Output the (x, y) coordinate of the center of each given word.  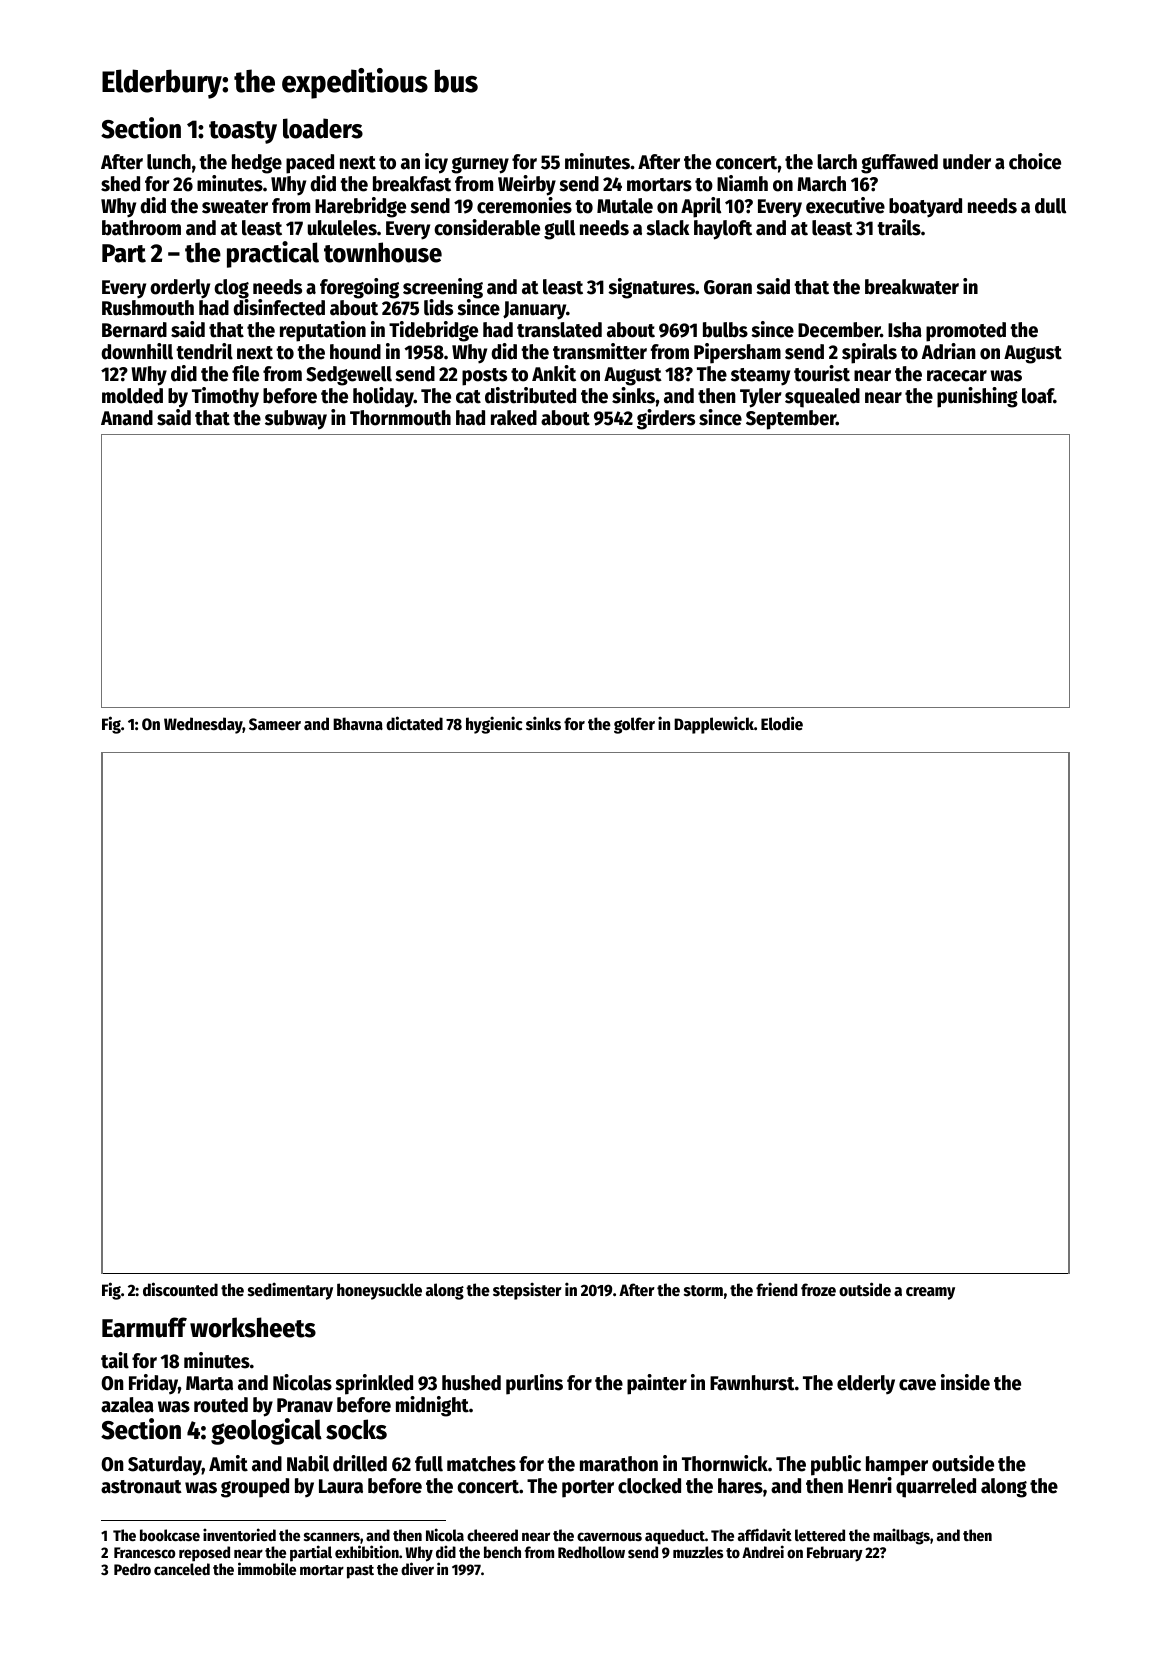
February (835, 1554)
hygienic (494, 725)
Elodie (782, 723)
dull (1050, 206)
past (360, 1572)
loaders (323, 128)
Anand (127, 418)
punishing (977, 397)
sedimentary (290, 1291)
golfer (634, 725)
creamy (930, 1293)
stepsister (527, 1291)
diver (417, 1568)
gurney (480, 165)
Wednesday (203, 725)
